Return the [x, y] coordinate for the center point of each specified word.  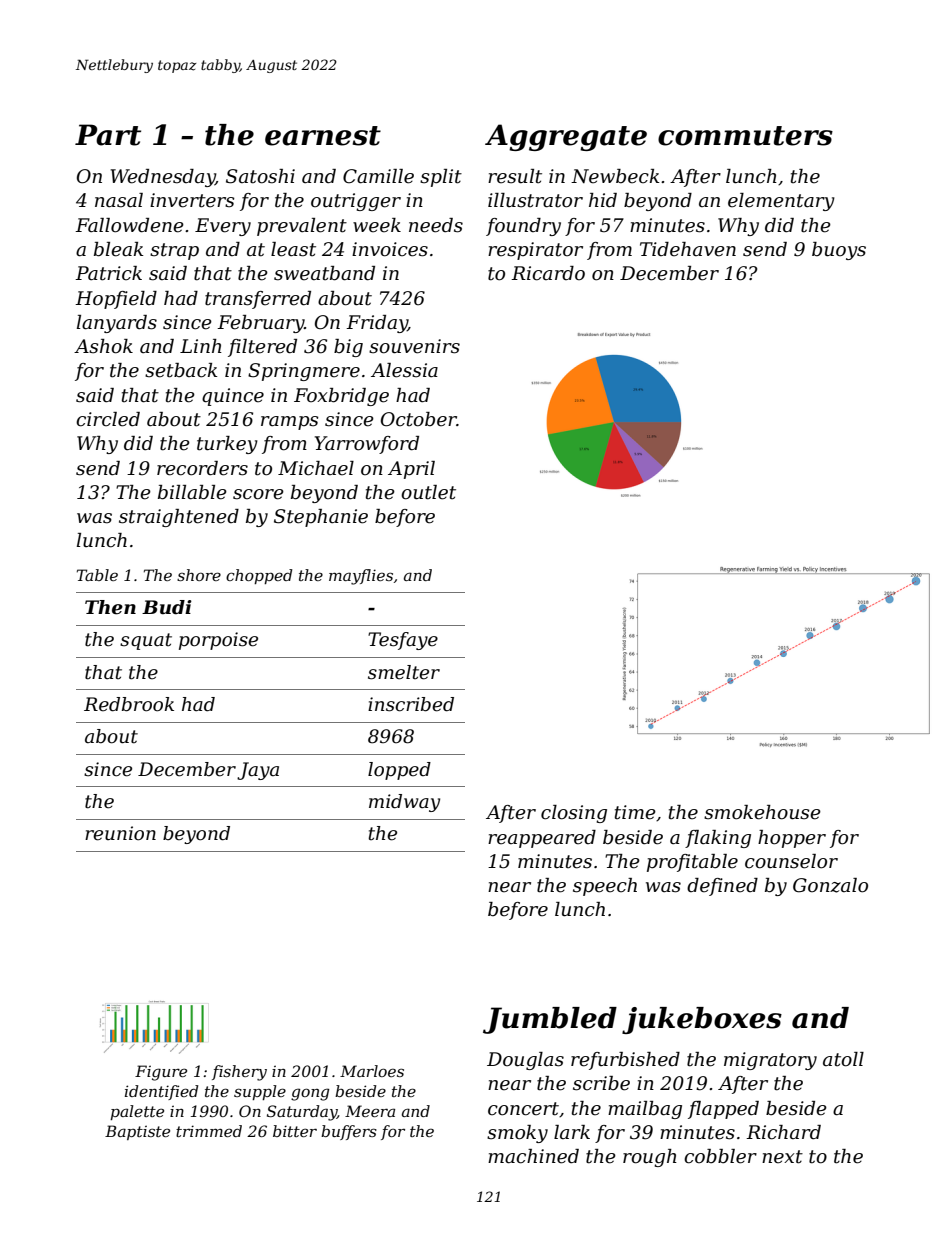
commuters [745, 136]
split [441, 178]
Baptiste [137, 1132]
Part [108, 135]
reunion [120, 833]
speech [605, 887]
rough [650, 1158]
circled [108, 419]
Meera [370, 1111]
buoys [839, 251]
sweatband [324, 273]
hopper [792, 839]
